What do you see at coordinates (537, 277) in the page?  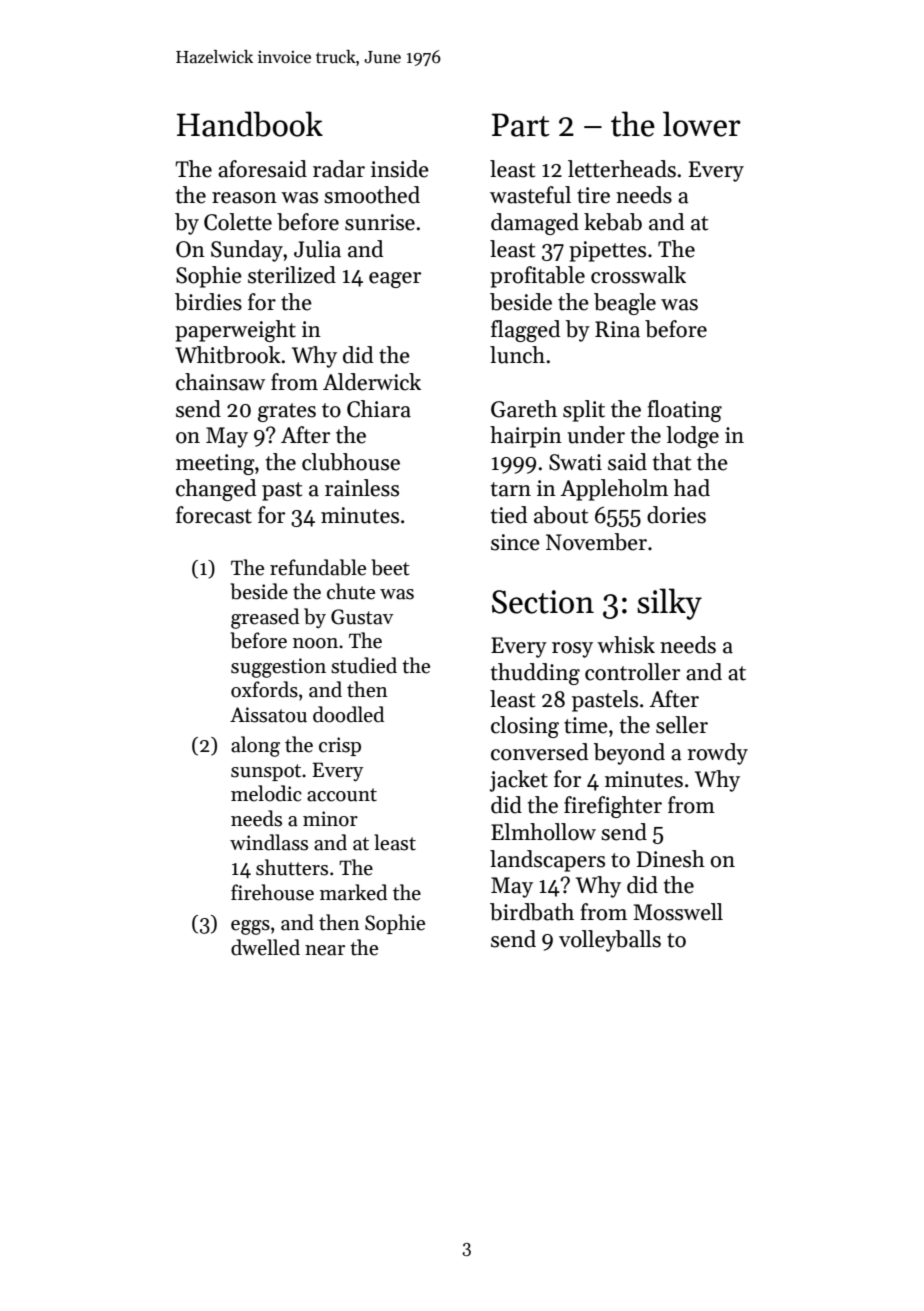 I see `profitable` at bounding box center [537, 277].
